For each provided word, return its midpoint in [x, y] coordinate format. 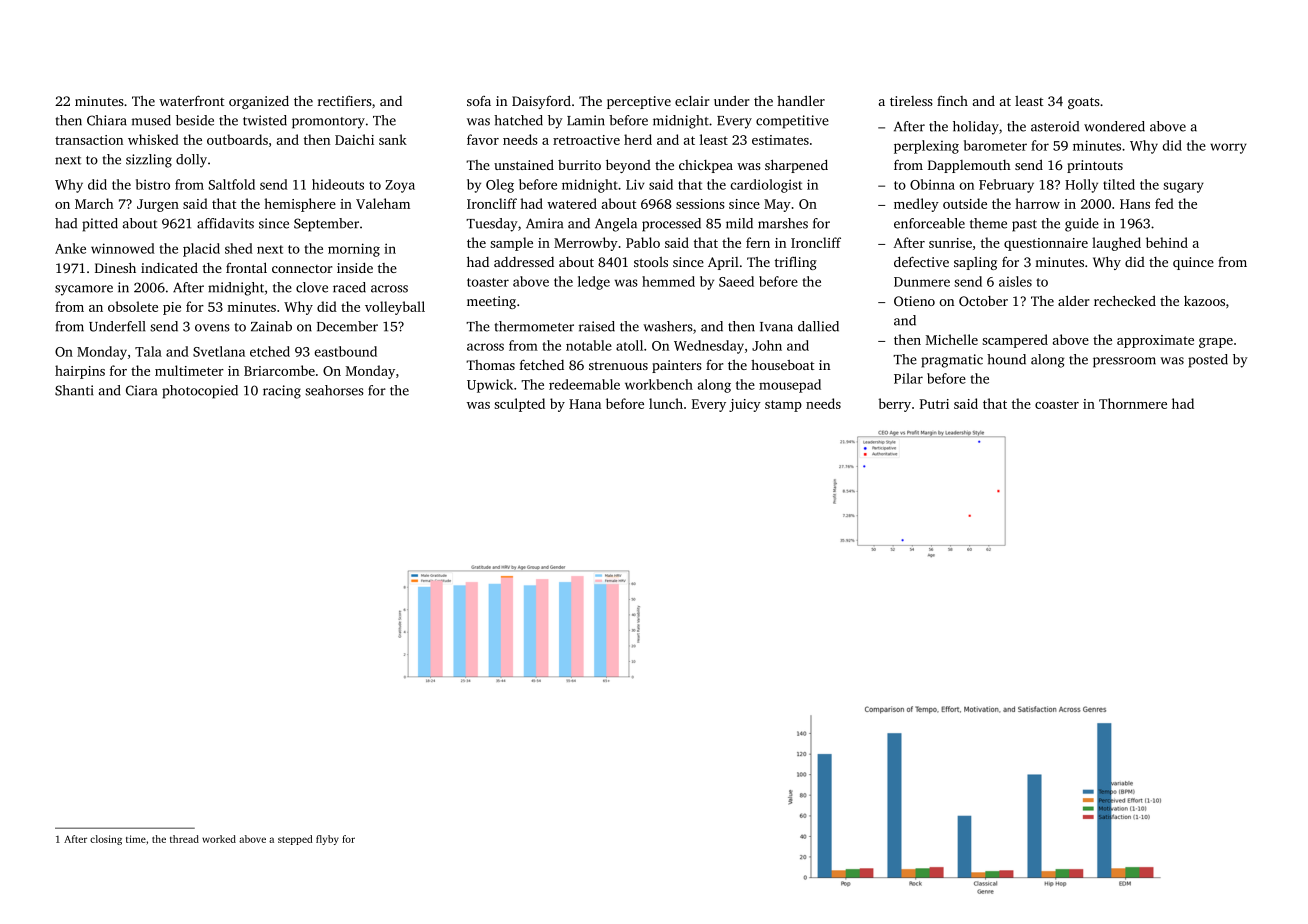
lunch [666, 403]
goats [1084, 103]
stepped [295, 840]
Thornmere [1133, 403]
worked [219, 839]
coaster [1057, 404]
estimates [780, 140]
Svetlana [219, 351]
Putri [934, 404]
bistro [153, 184]
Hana [585, 404]
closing [106, 840]
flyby [327, 840]
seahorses [334, 390]
